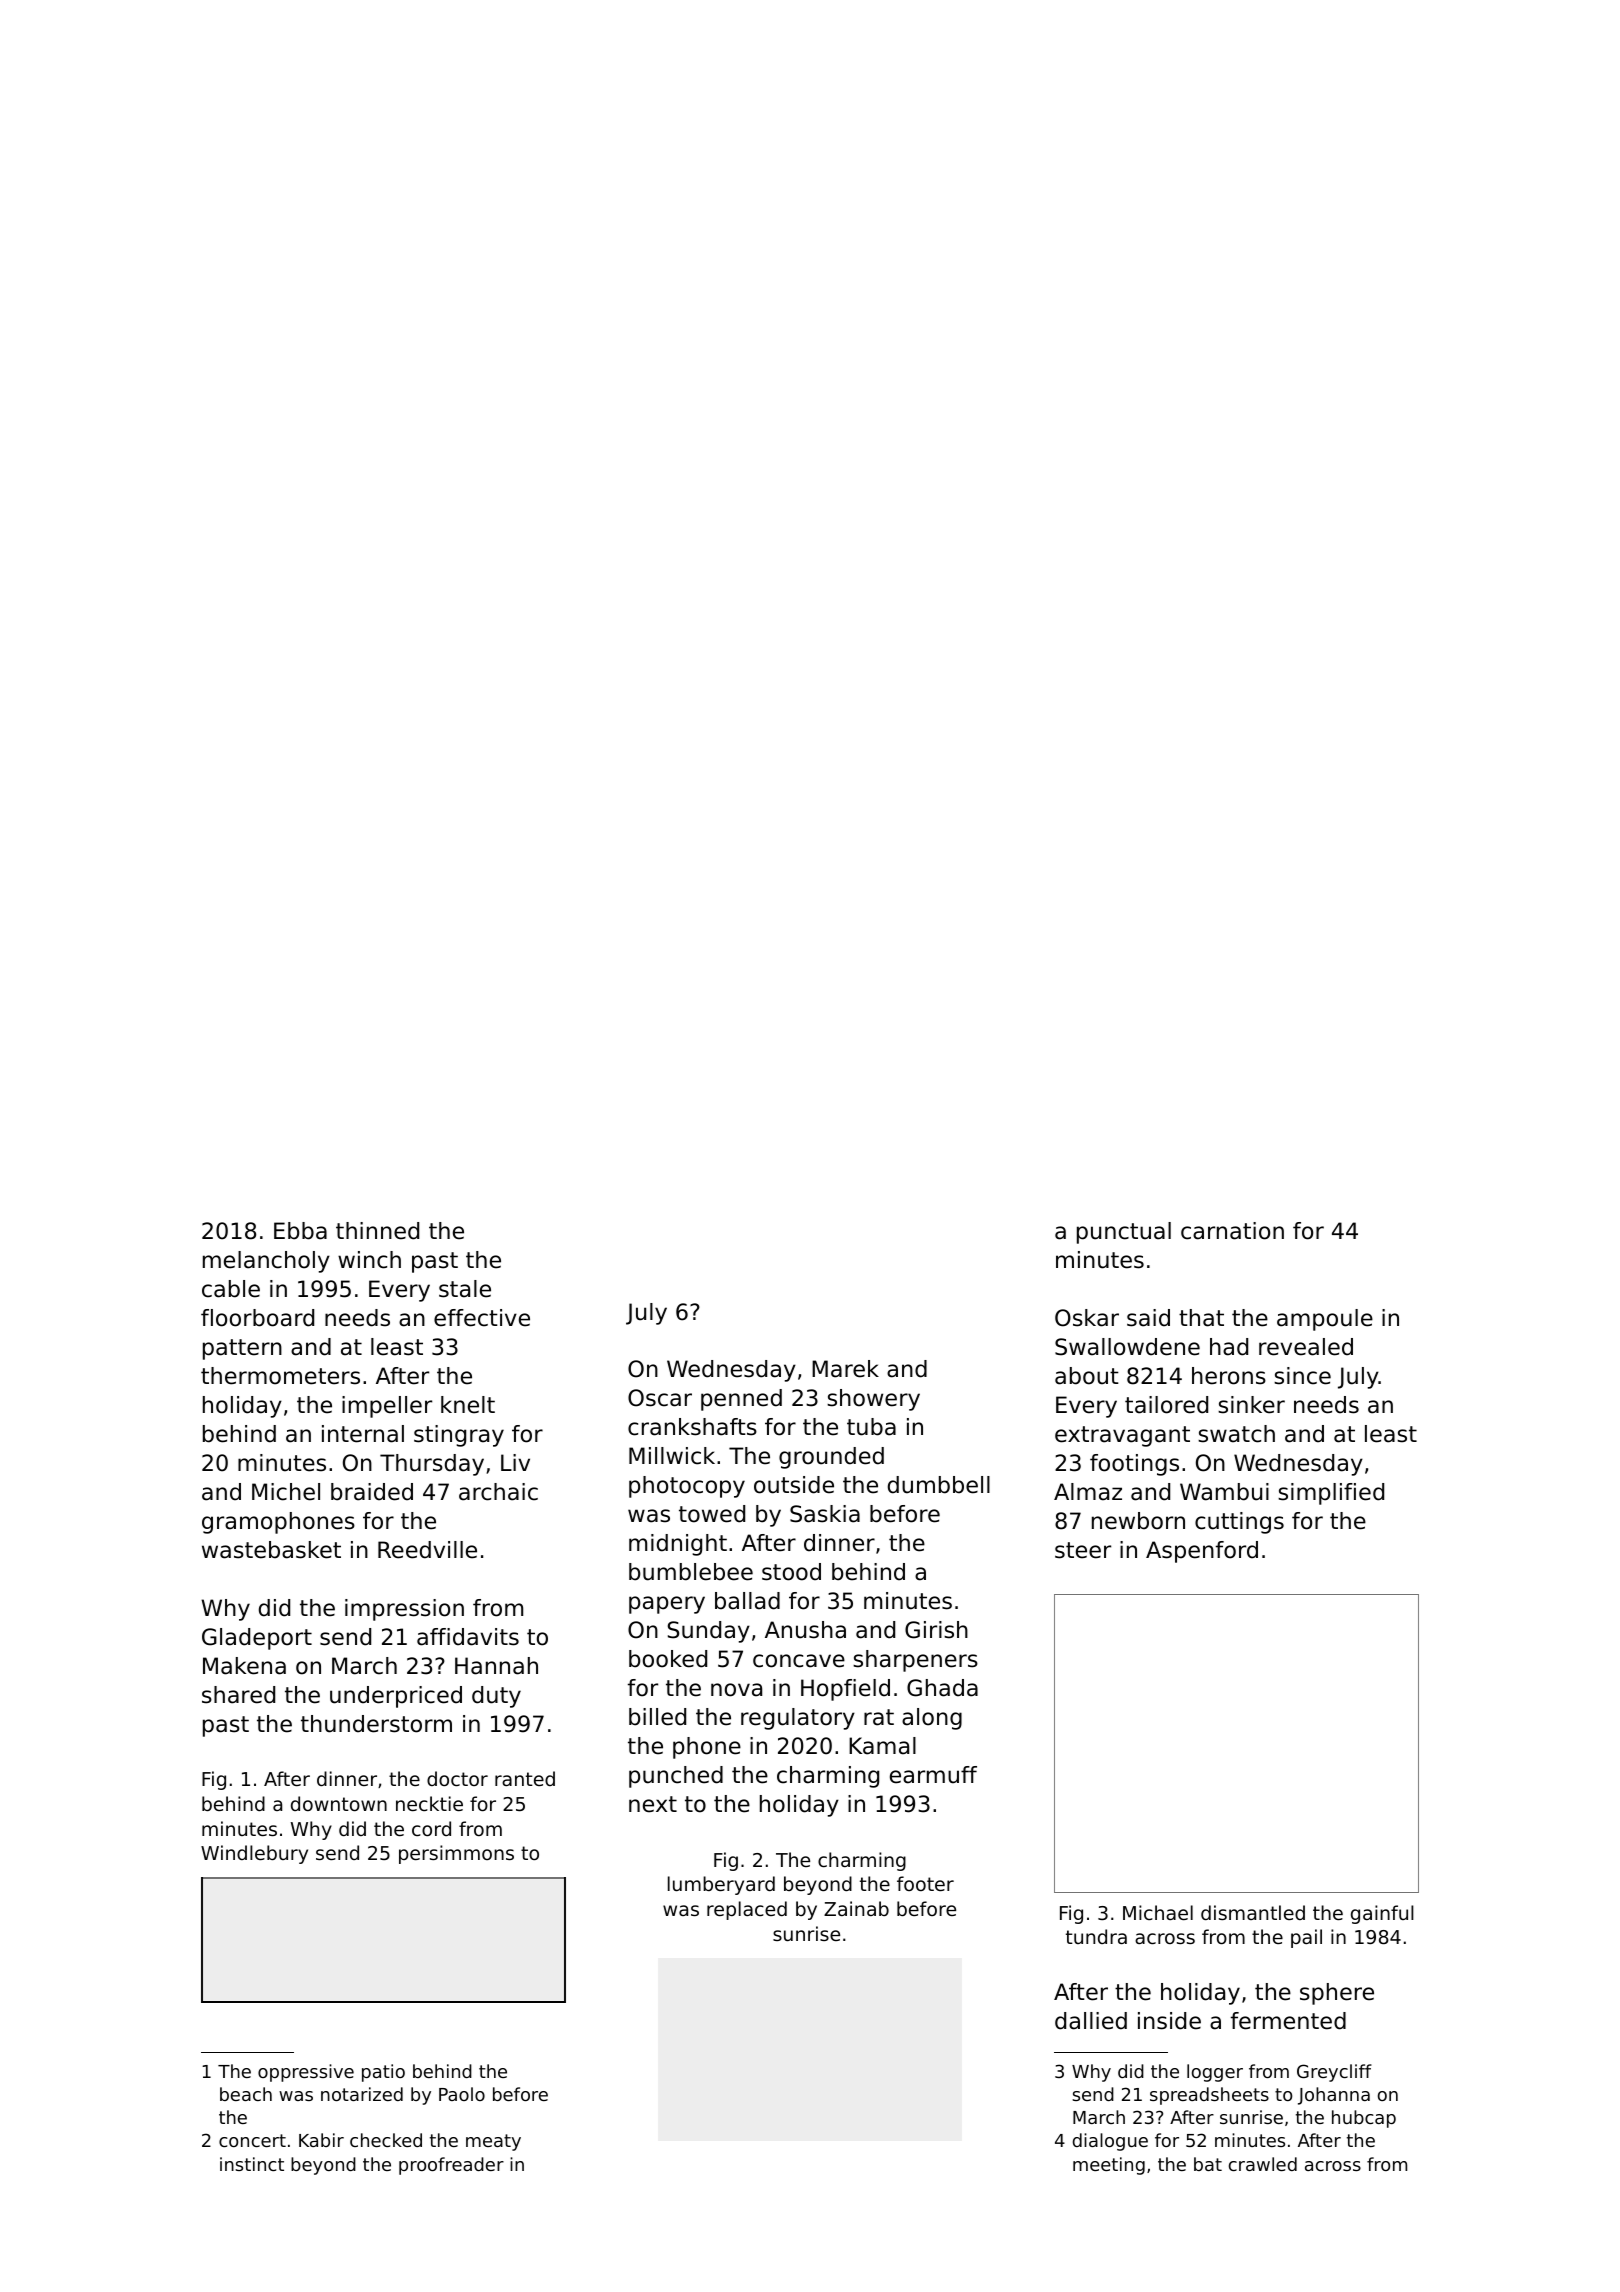 This page has height=2292, width=1620. What do you see at coordinates (747, 1910) in the page?
I see `replaced` at bounding box center [747, 1910].
